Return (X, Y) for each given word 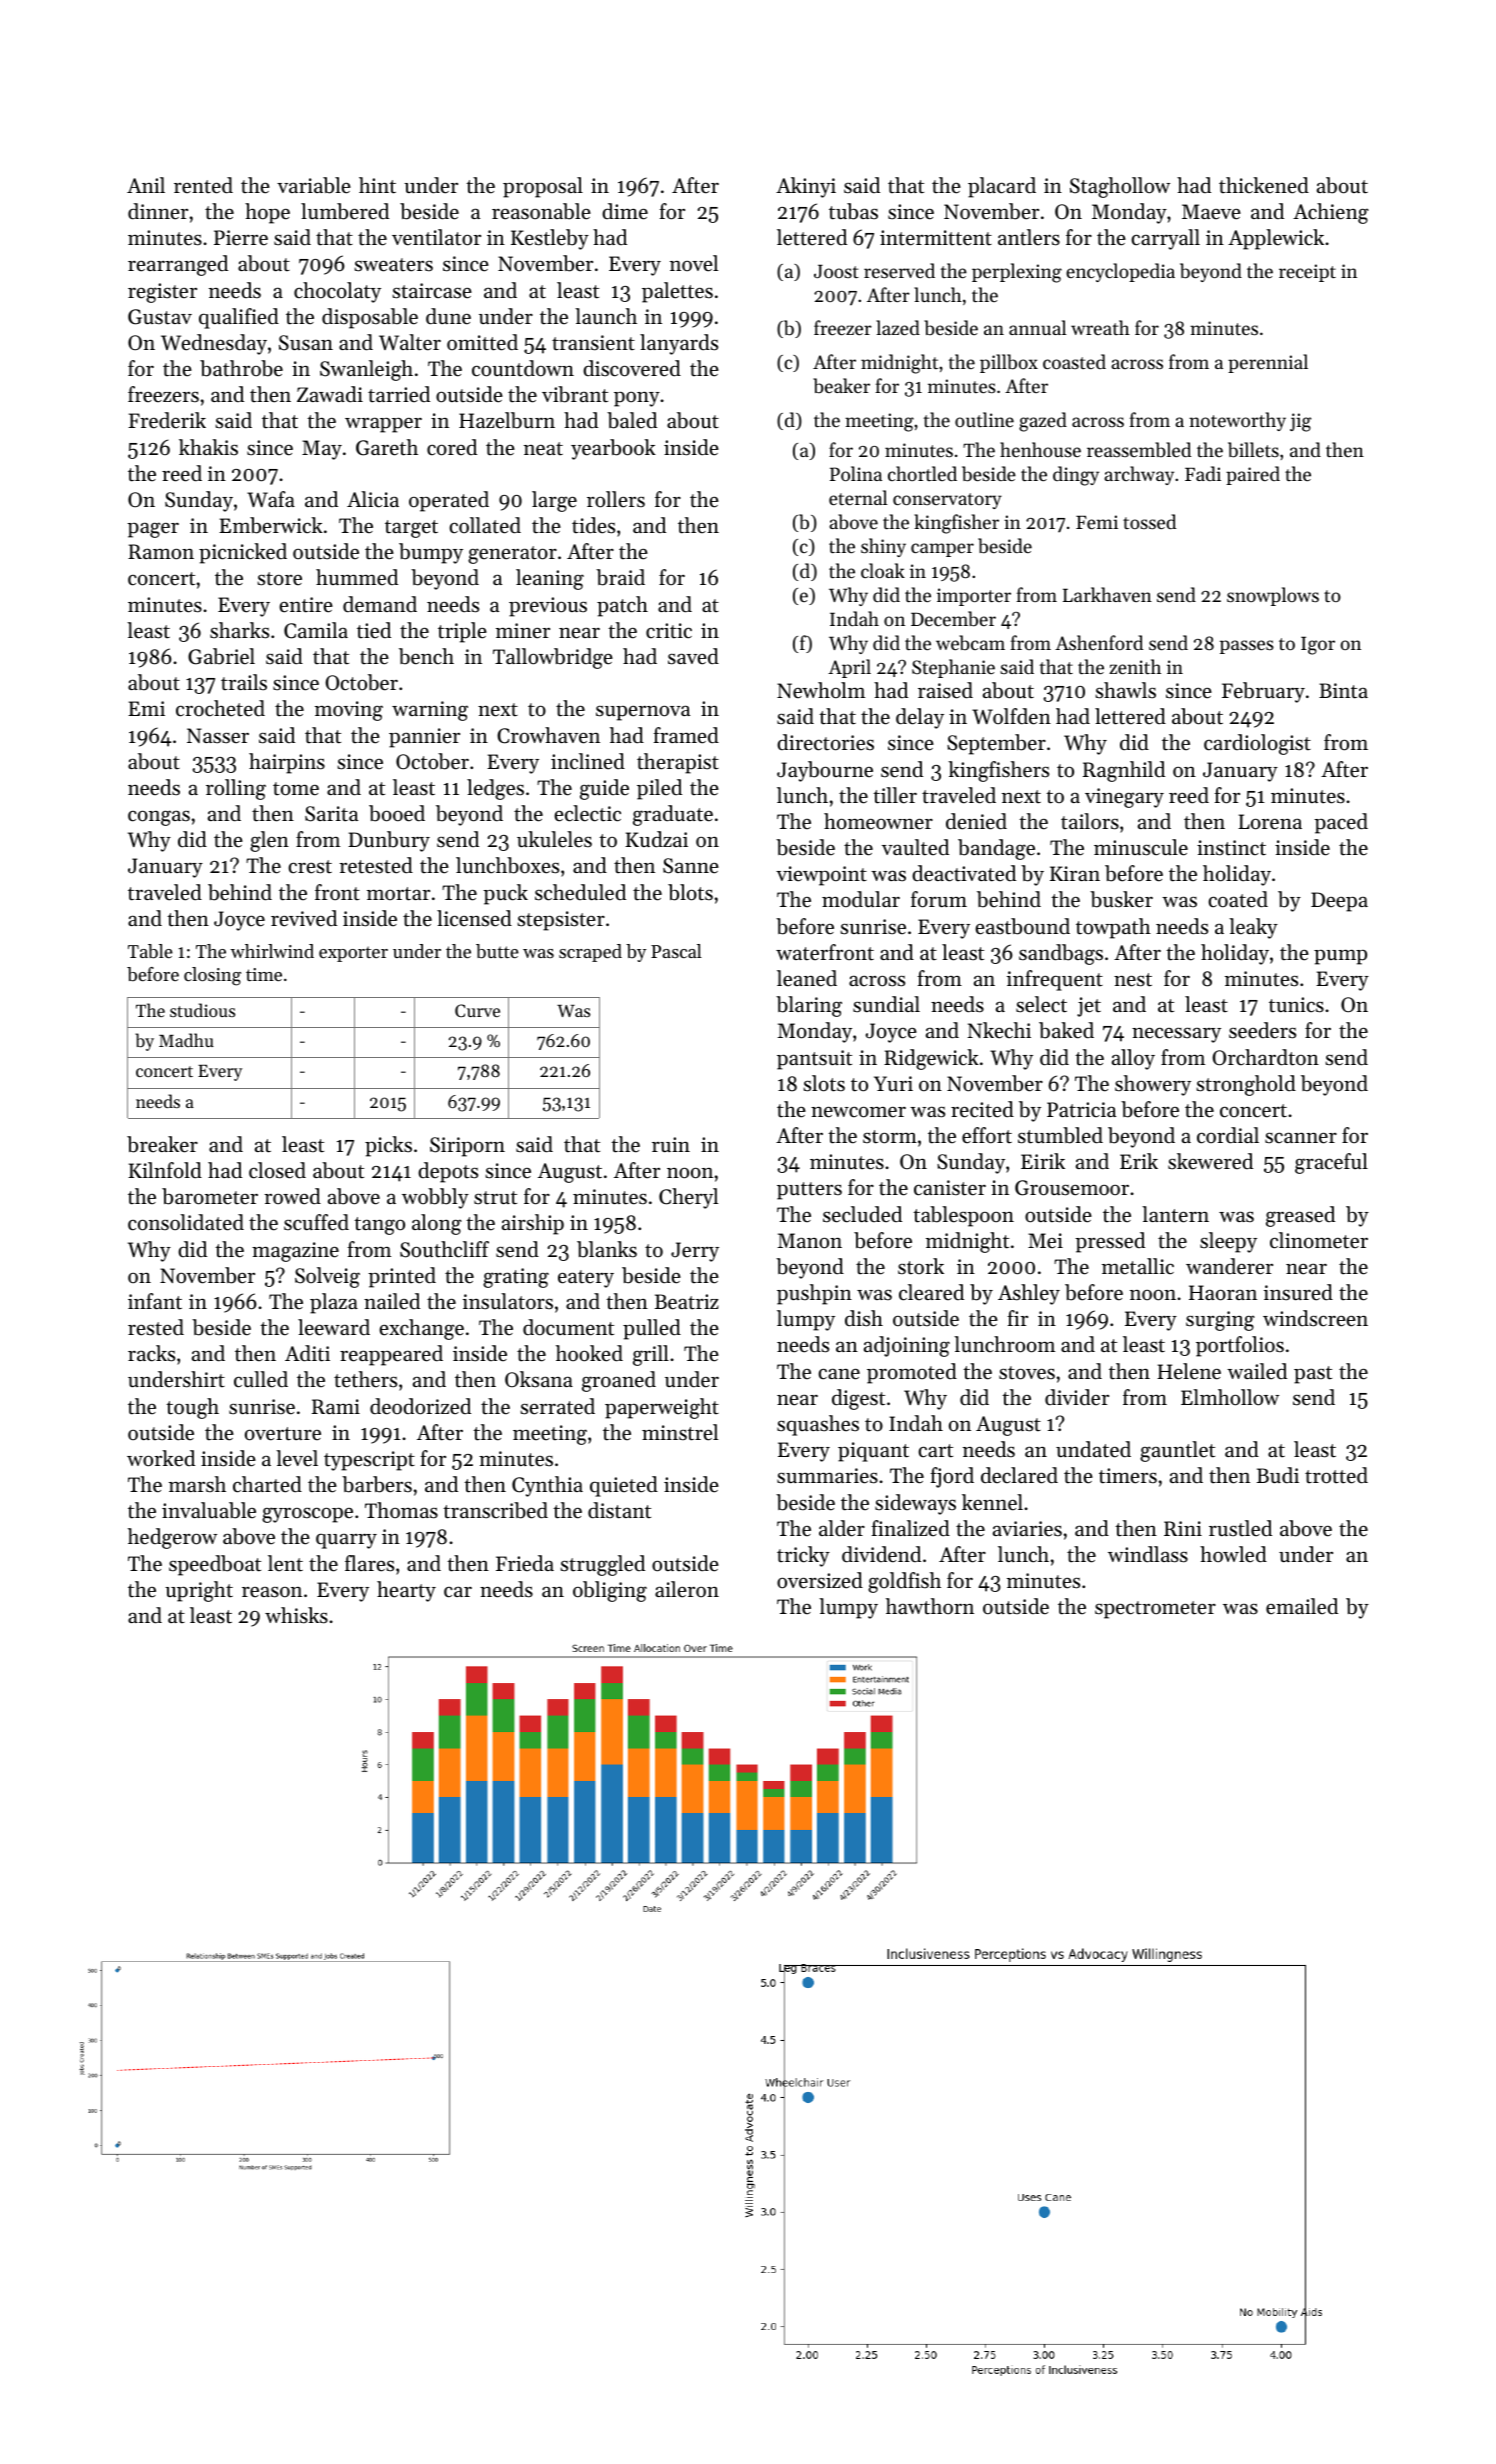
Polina (856, 473)
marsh (197, 1484)
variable (314, 185)
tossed (1149, 521)
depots (448, 1172)
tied (374, 630)
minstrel (680, 1432)
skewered (1210, 1161)
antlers (1029, 237)
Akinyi (806, 187)
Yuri (893, 1083)
